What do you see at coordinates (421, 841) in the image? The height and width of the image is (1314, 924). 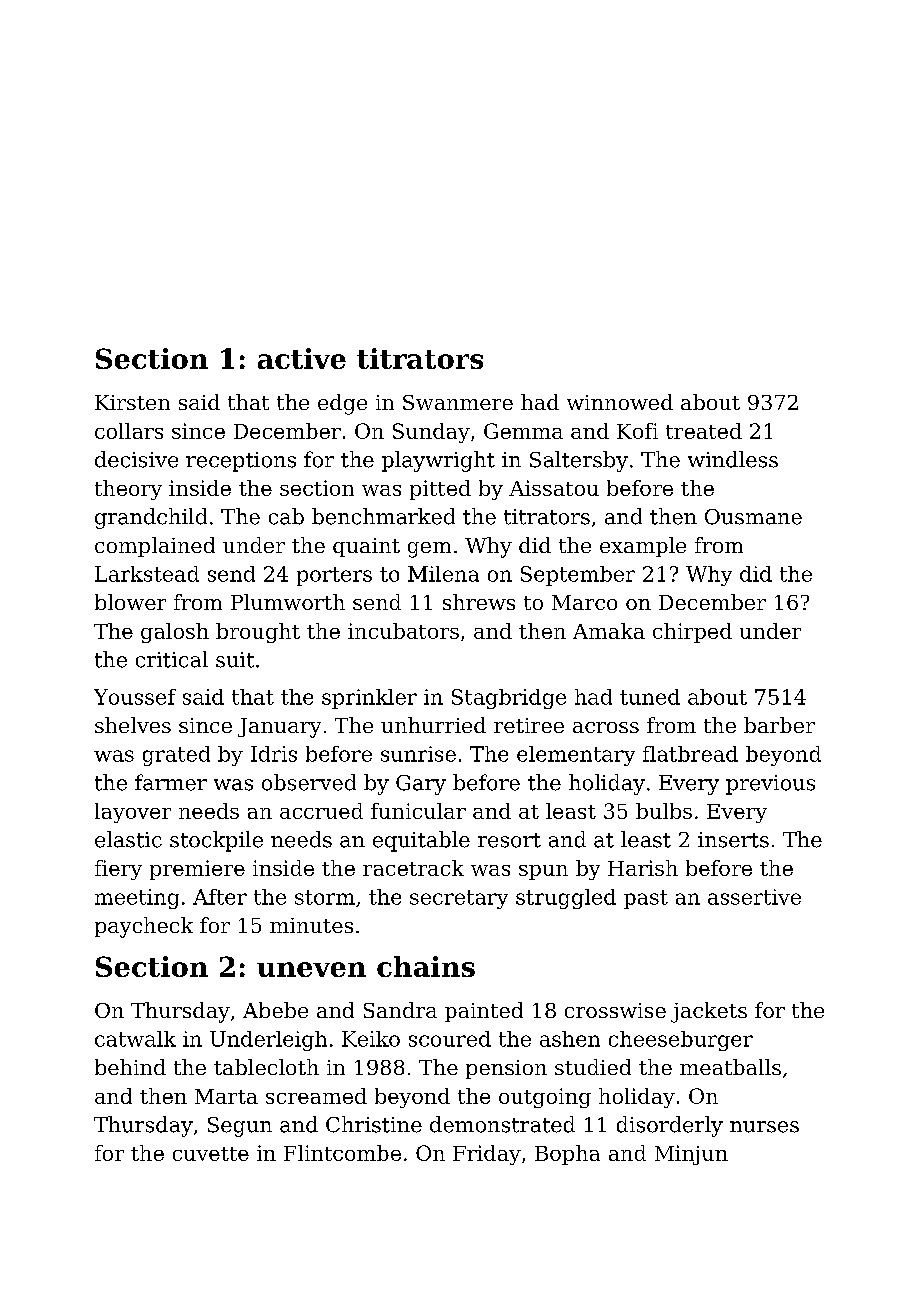 I see `equitable` at bounding box center [421, 841].
